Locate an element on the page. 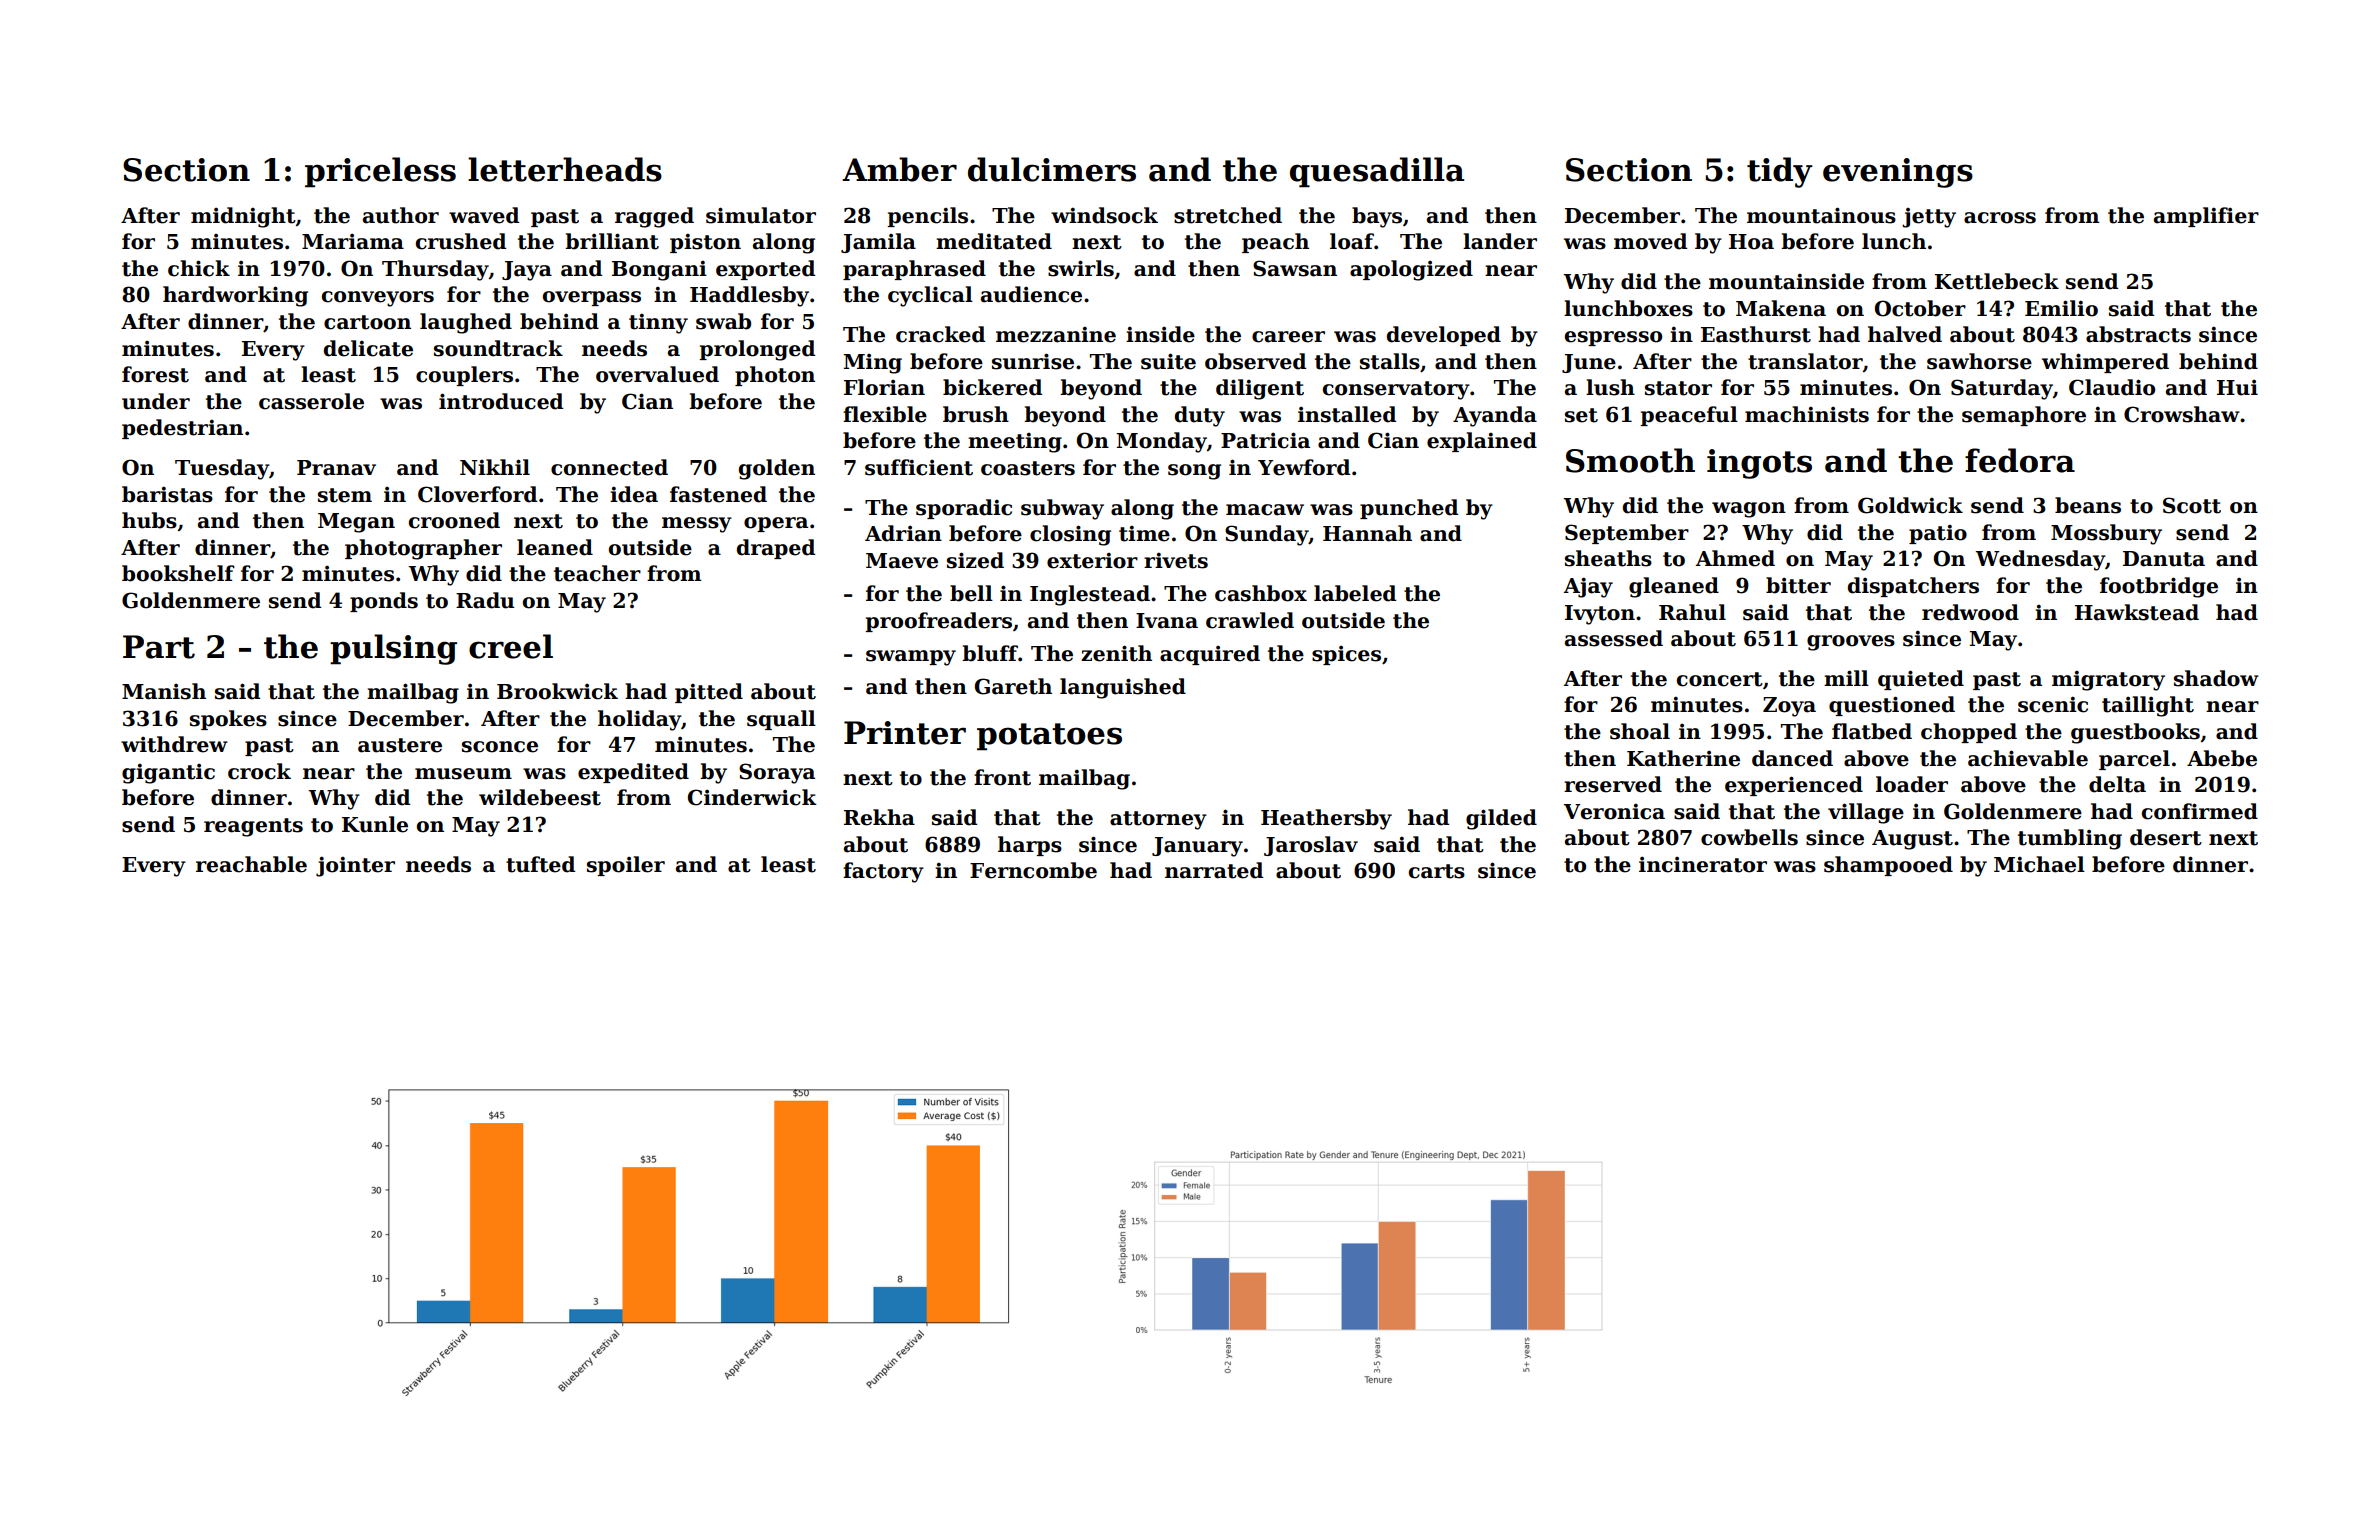 This document has height=1540, width=2380. incinerator is located at coordinates (1703, 865).
